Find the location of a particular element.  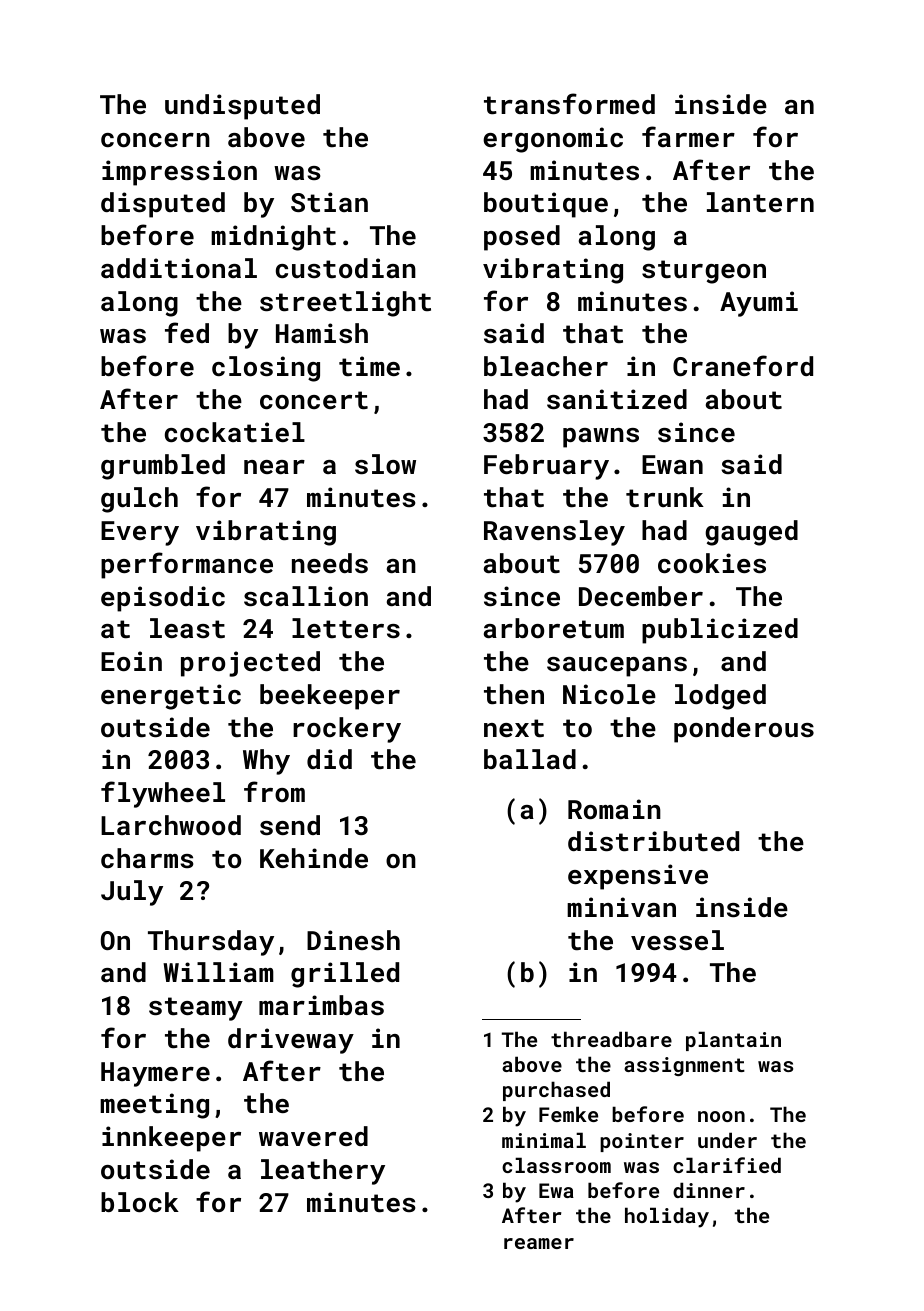

lantern is located at coordinates (760, 202).
